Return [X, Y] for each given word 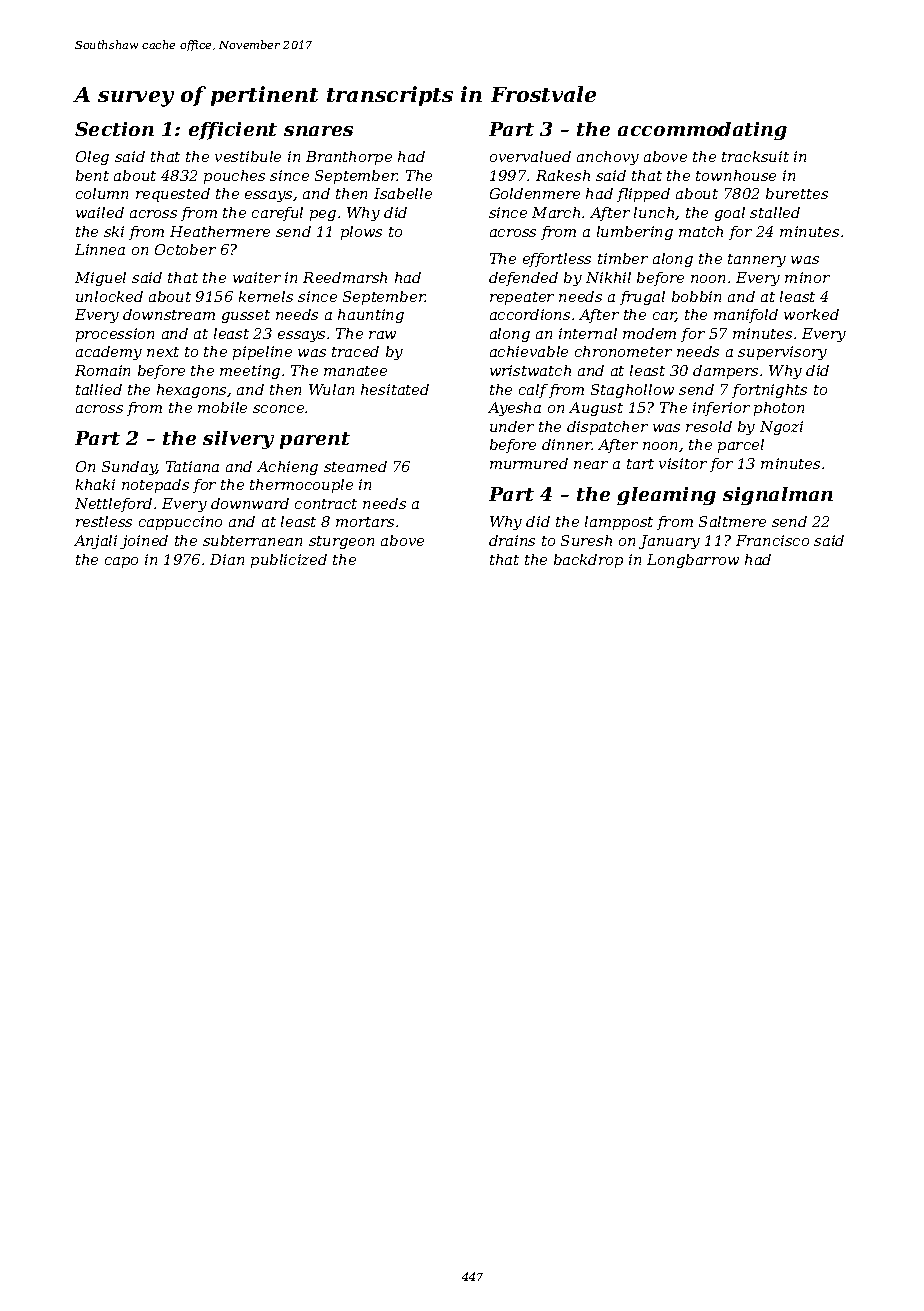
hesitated [395, 389]
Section [114, 129]
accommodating [702, 131]
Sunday [129, 468]
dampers [725, 372]
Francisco [772, 540]
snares [318, 131]
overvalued [530, 156]
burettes [797, 193]
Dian [227, 559]
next [163, 352]
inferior [721, 409]
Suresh [586, 540]
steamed [355, 466]
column [102, 193]
